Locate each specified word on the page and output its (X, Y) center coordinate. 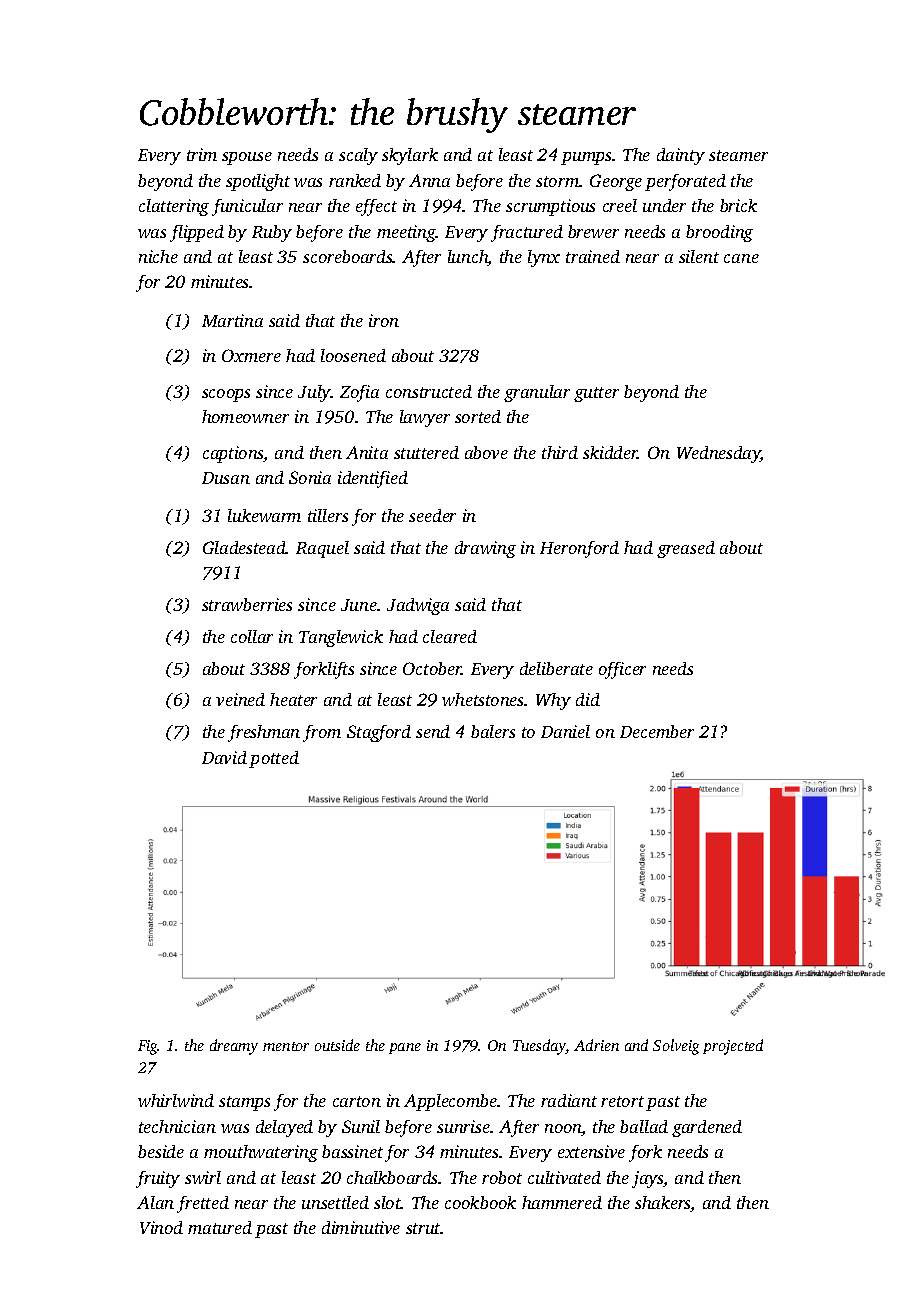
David (224, 757)
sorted (478, 416)
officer (622, 670)
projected (733, 1047)
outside (337, 1045)
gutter (596, 394)
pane (405, 1048)
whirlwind (176, 1100)
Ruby (272, 233)
